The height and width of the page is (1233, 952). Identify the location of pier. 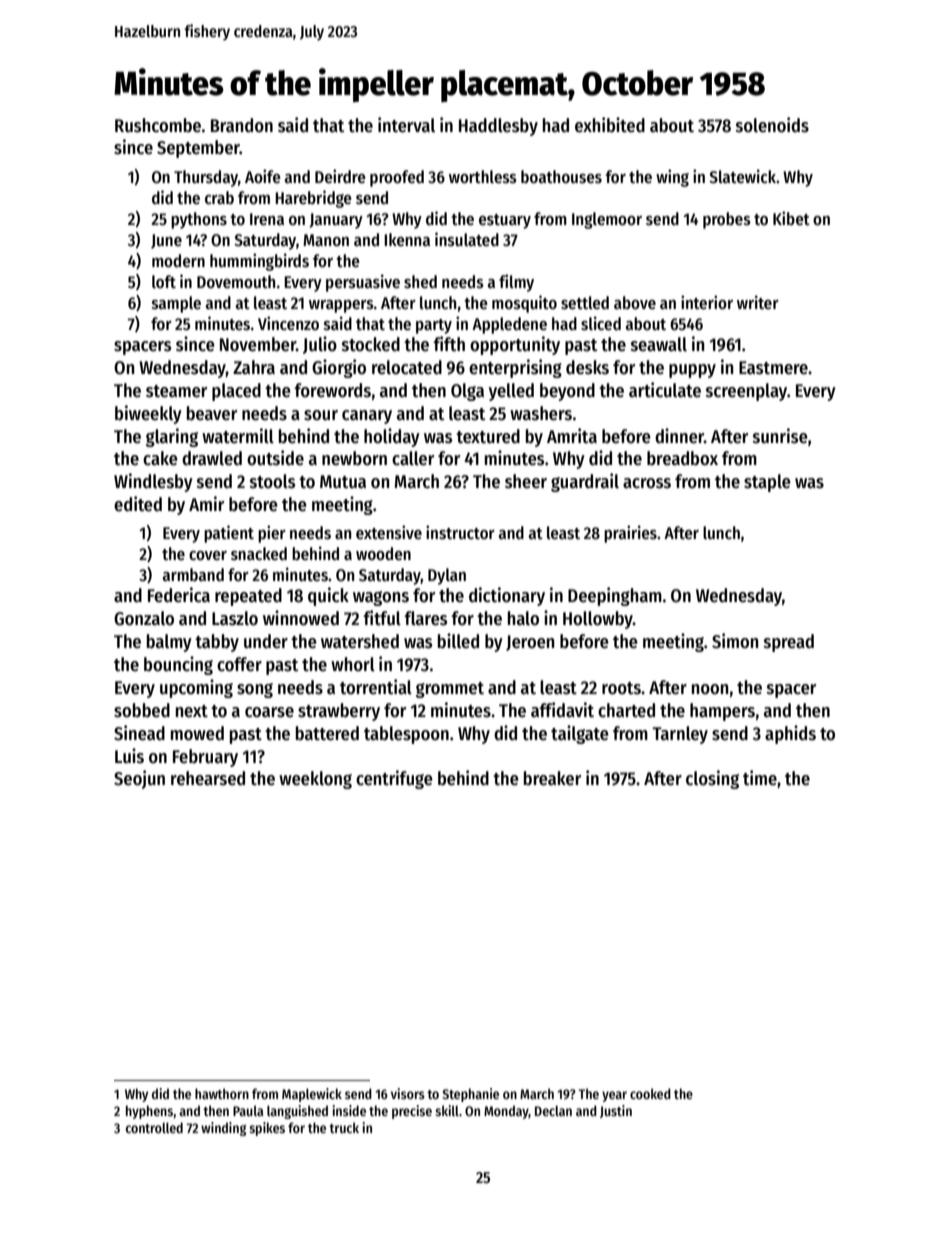
(272, 534).
